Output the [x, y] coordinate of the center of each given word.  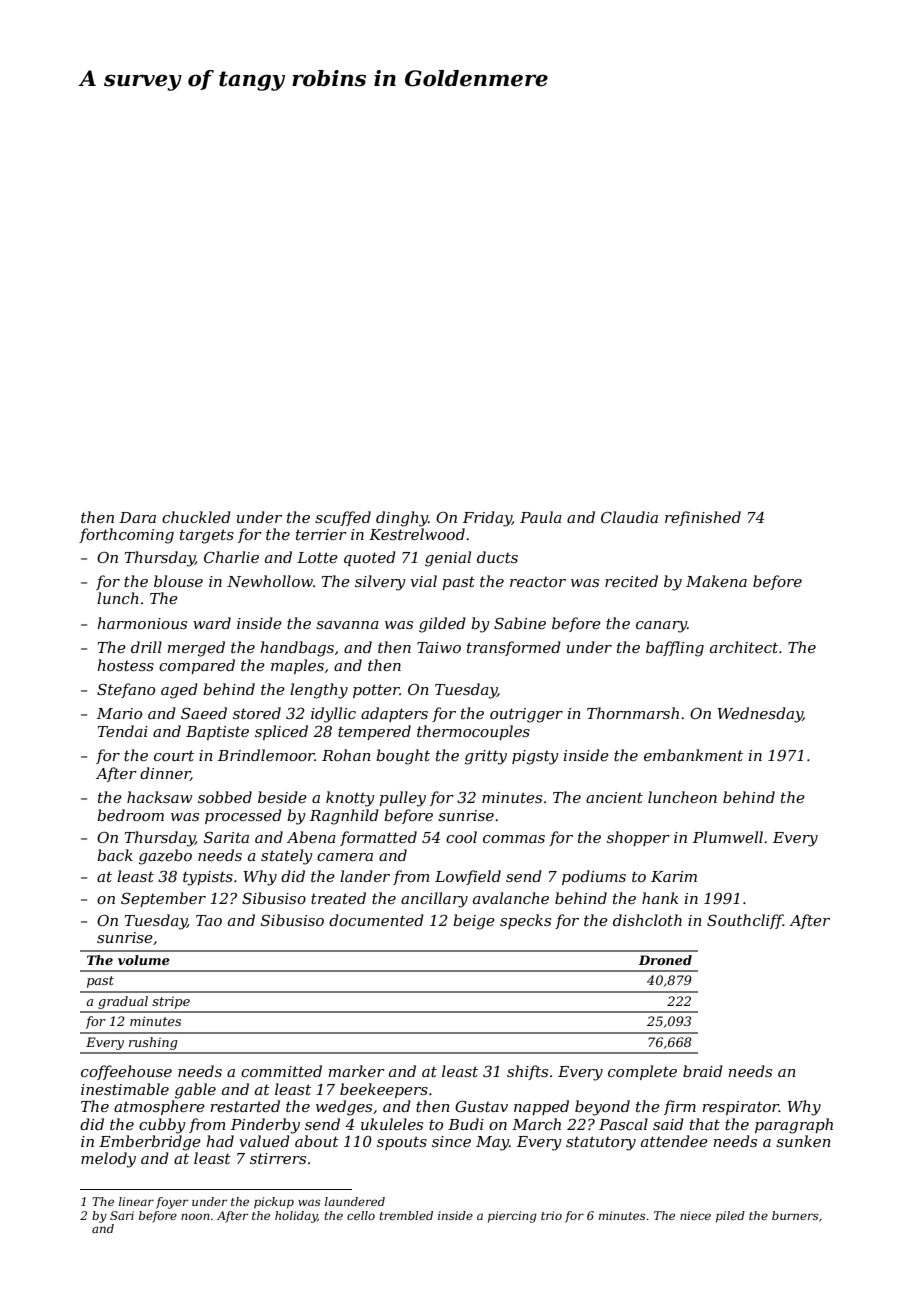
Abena [311, 837]
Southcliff [745, 921]
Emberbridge [150, 1143]
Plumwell [728, 837]
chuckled [196, 517]
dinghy [402, 519]
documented [376, 920]
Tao [209, 920]
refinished [703, 518]
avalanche [511, 898]
